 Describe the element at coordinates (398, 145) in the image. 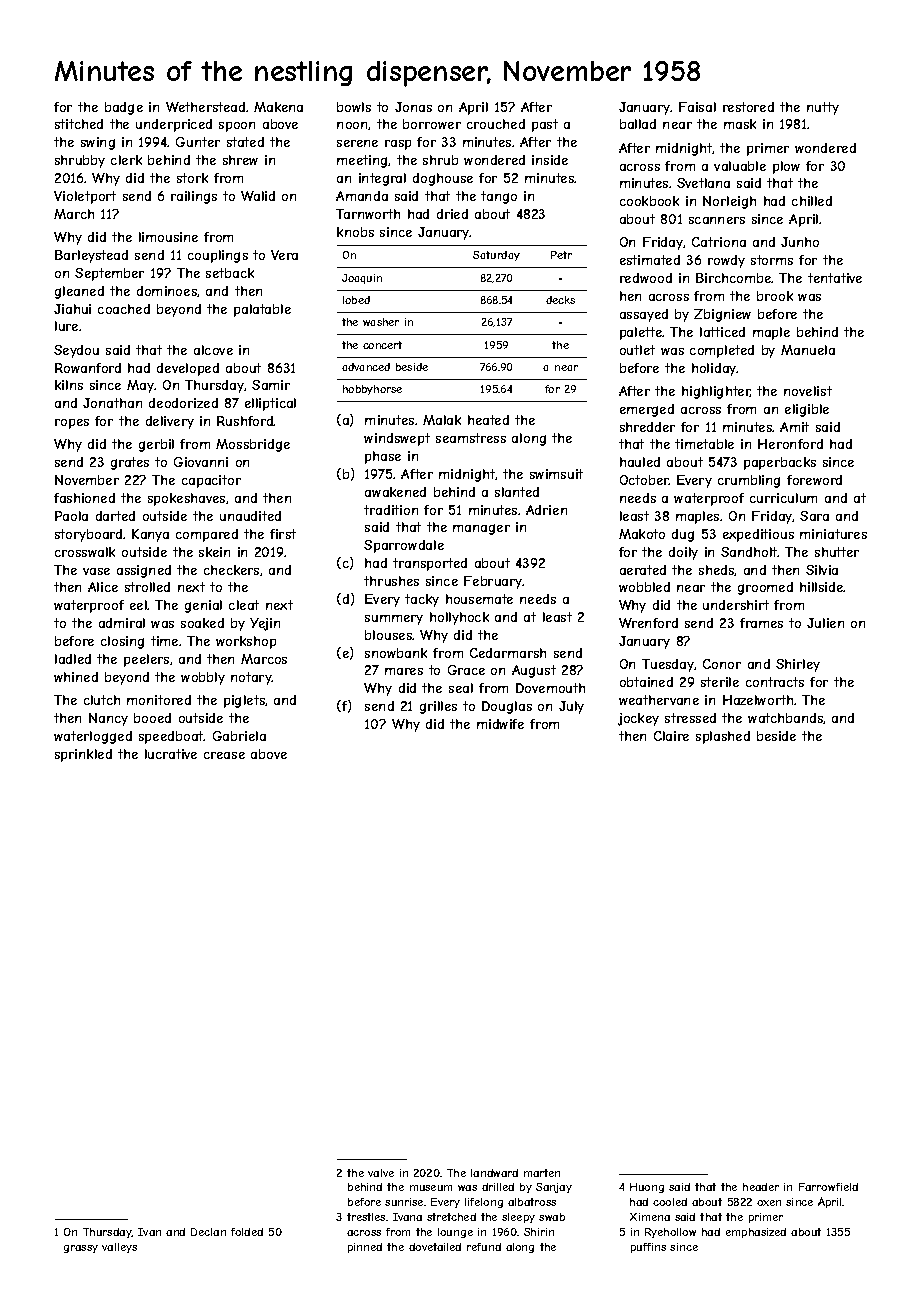

I see `rasp` at that location.
